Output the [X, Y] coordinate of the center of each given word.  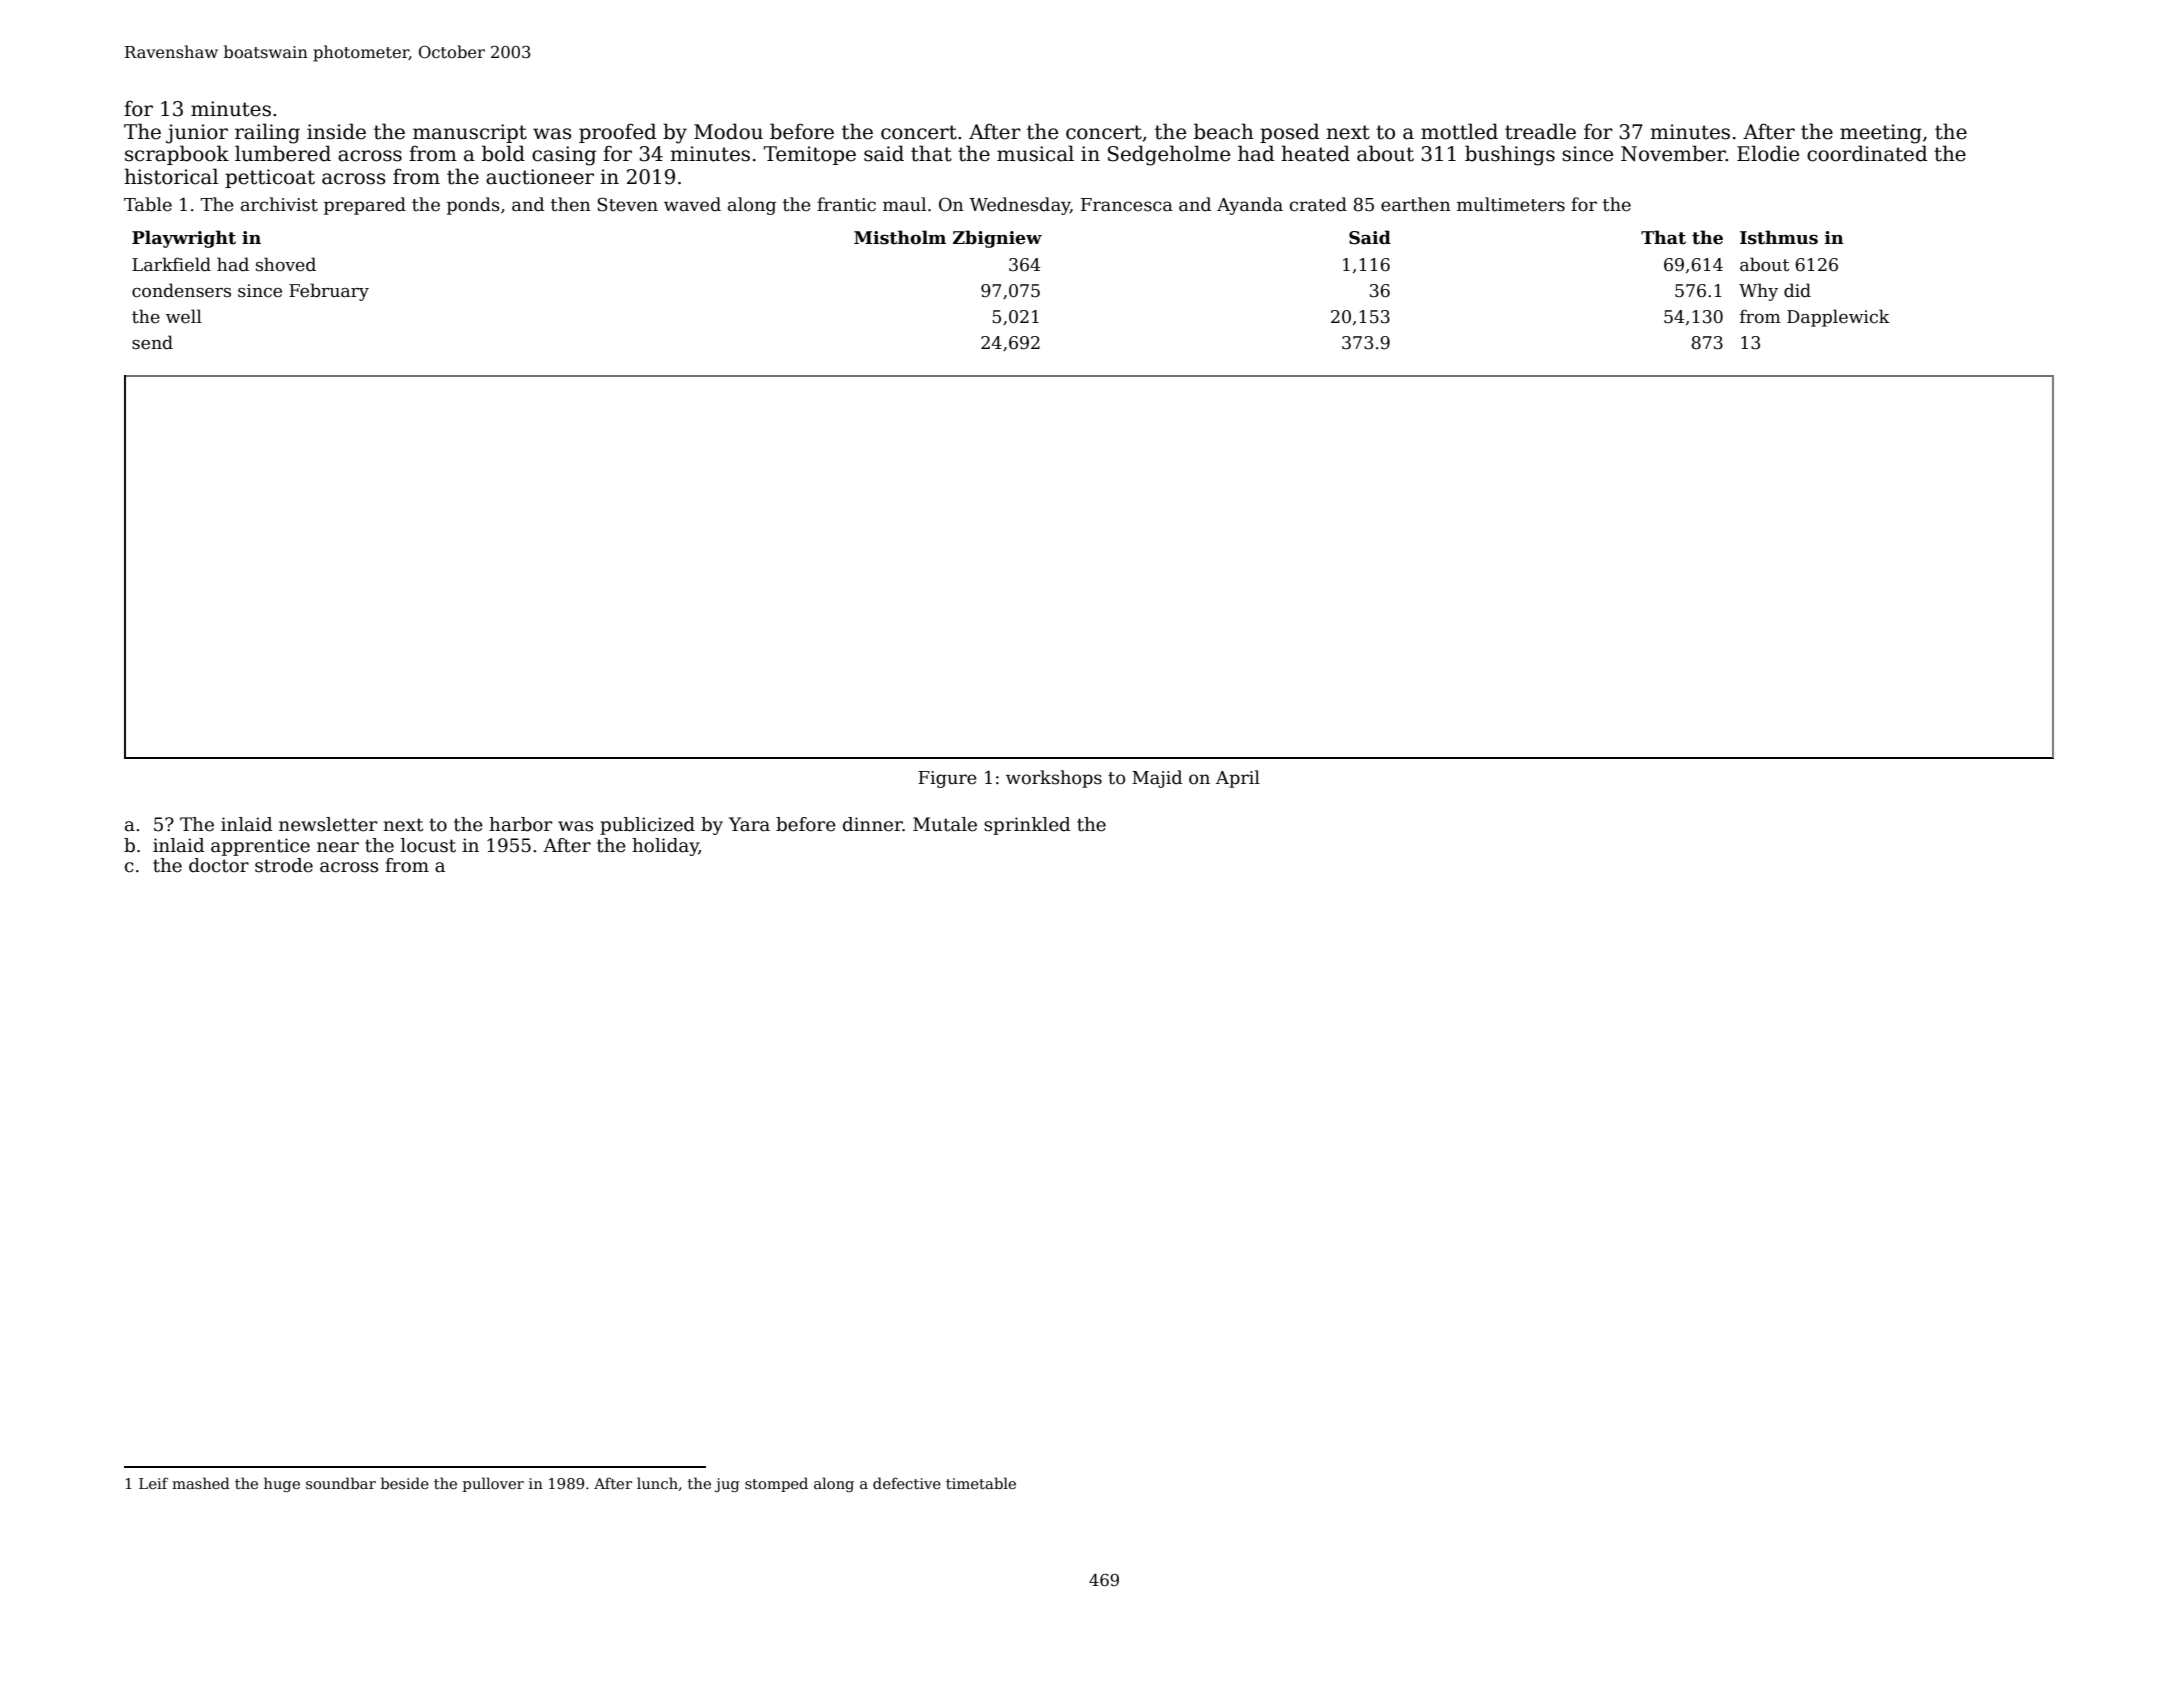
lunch [657, 1483]
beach [1224, 131]
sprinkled [1027, 826]
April [1238, 779]
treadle [1540, 131]
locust [428, 845]
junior [197, 134]
